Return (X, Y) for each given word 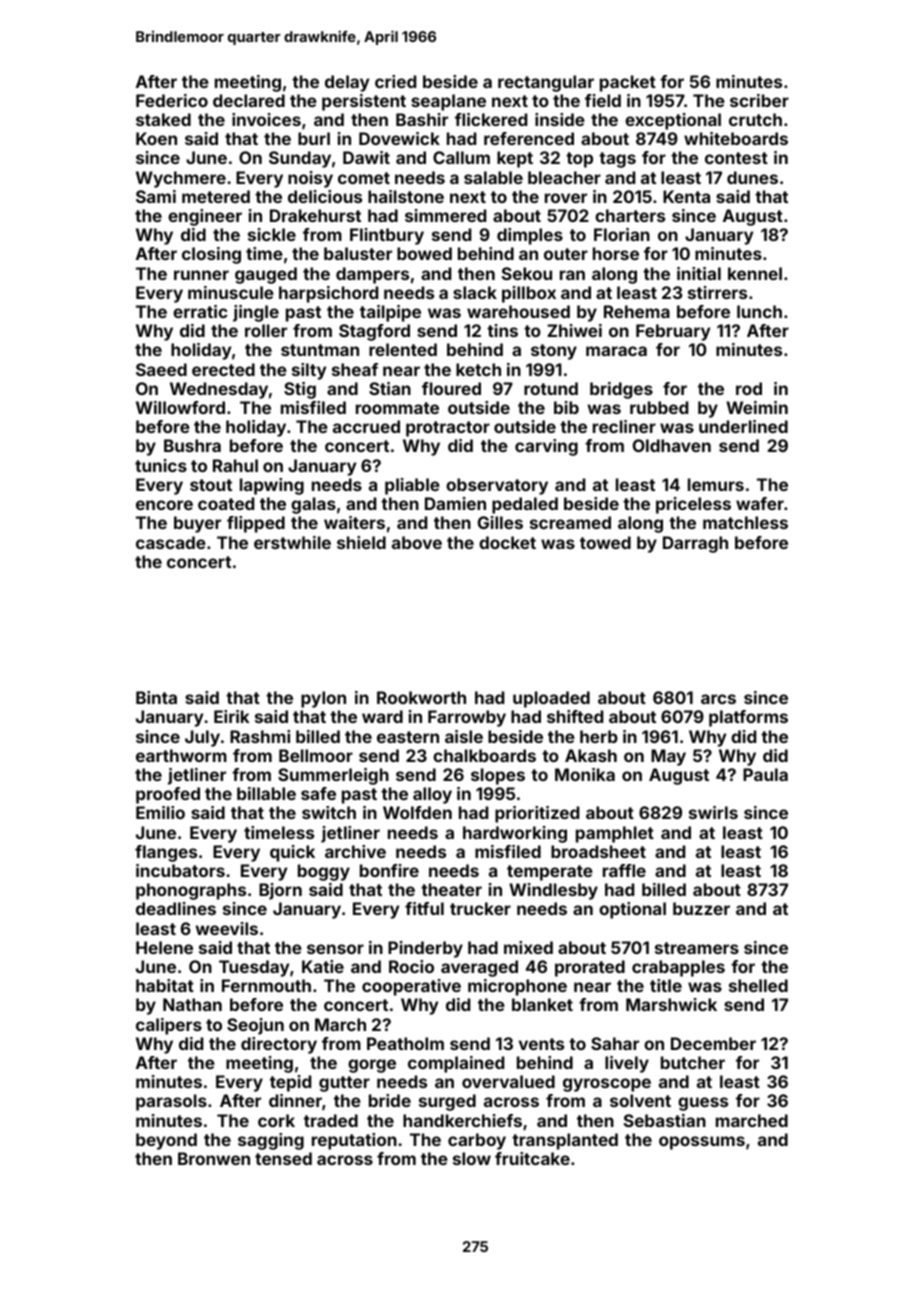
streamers (697, 948)
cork (276, 1120)
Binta (156, 697)
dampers (372, 275)
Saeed (161, 369)
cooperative (411, 987)
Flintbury (387, 236)
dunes (752, 177)
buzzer (701, 908)
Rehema (637, 311)
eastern (408, 737)
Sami (156, 196)
